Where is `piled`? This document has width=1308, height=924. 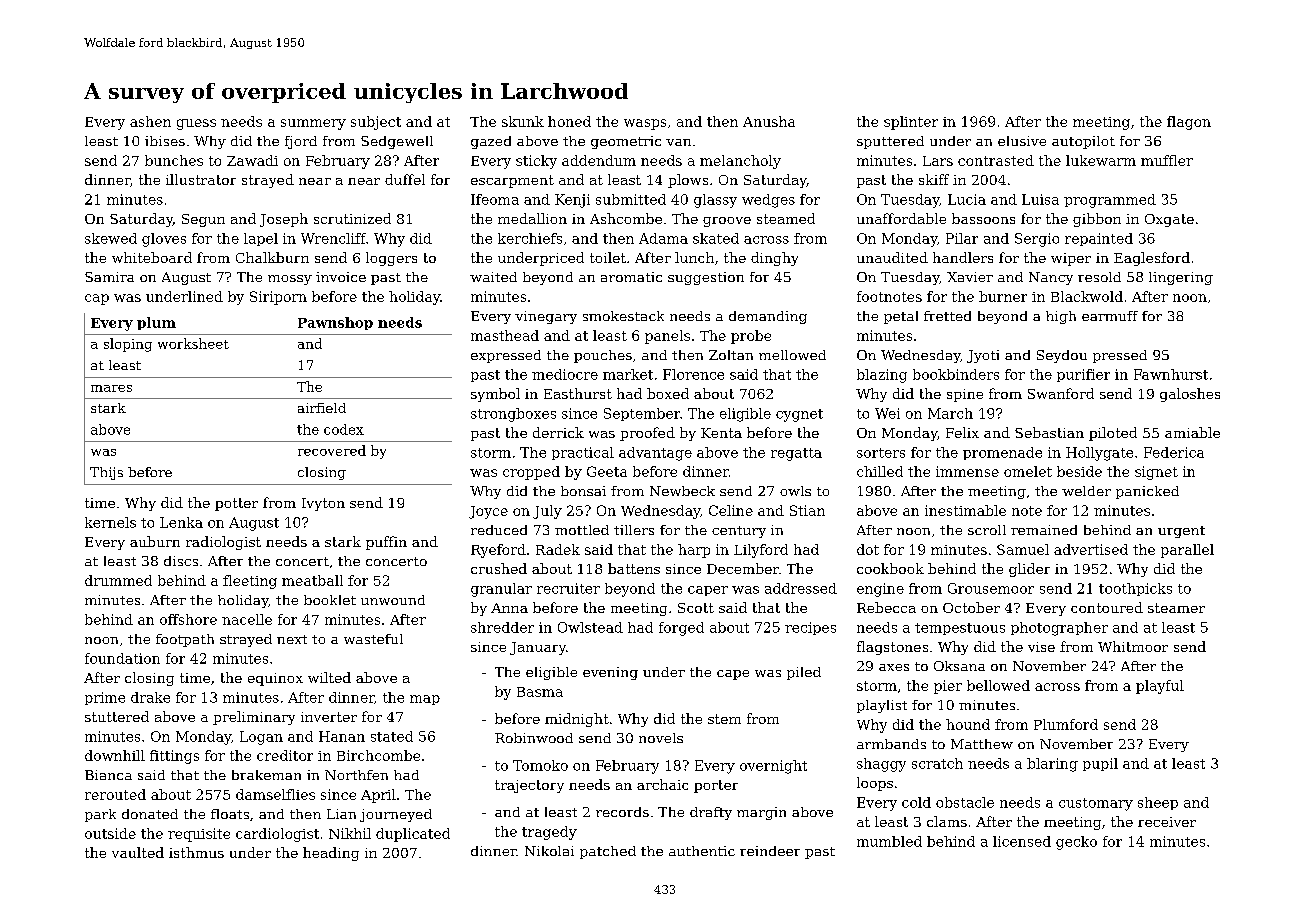 piled is located at coordinates (804, 673).
